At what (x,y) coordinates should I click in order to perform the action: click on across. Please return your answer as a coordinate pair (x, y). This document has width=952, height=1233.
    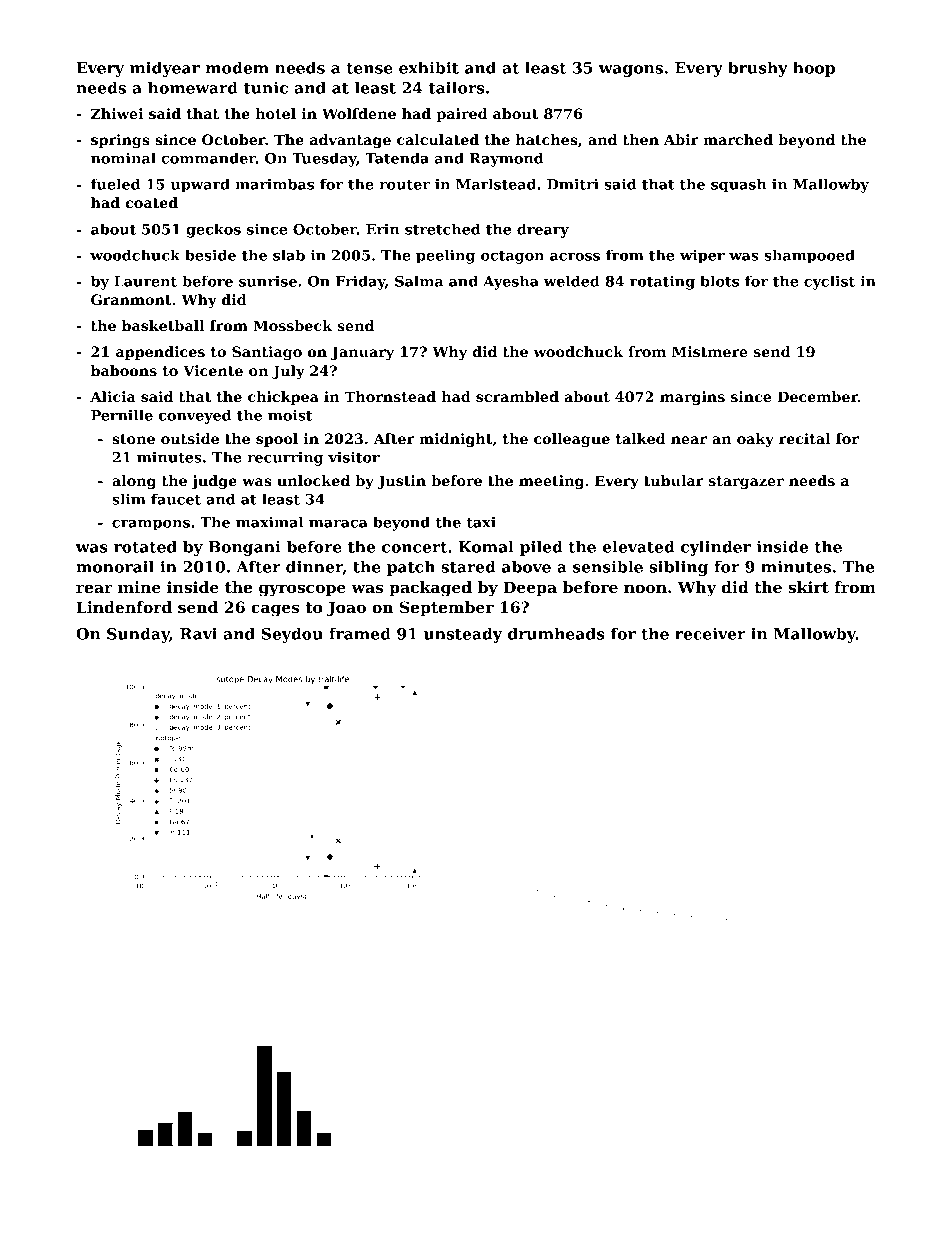
    Looking at the image, I should click on (575, 257).
